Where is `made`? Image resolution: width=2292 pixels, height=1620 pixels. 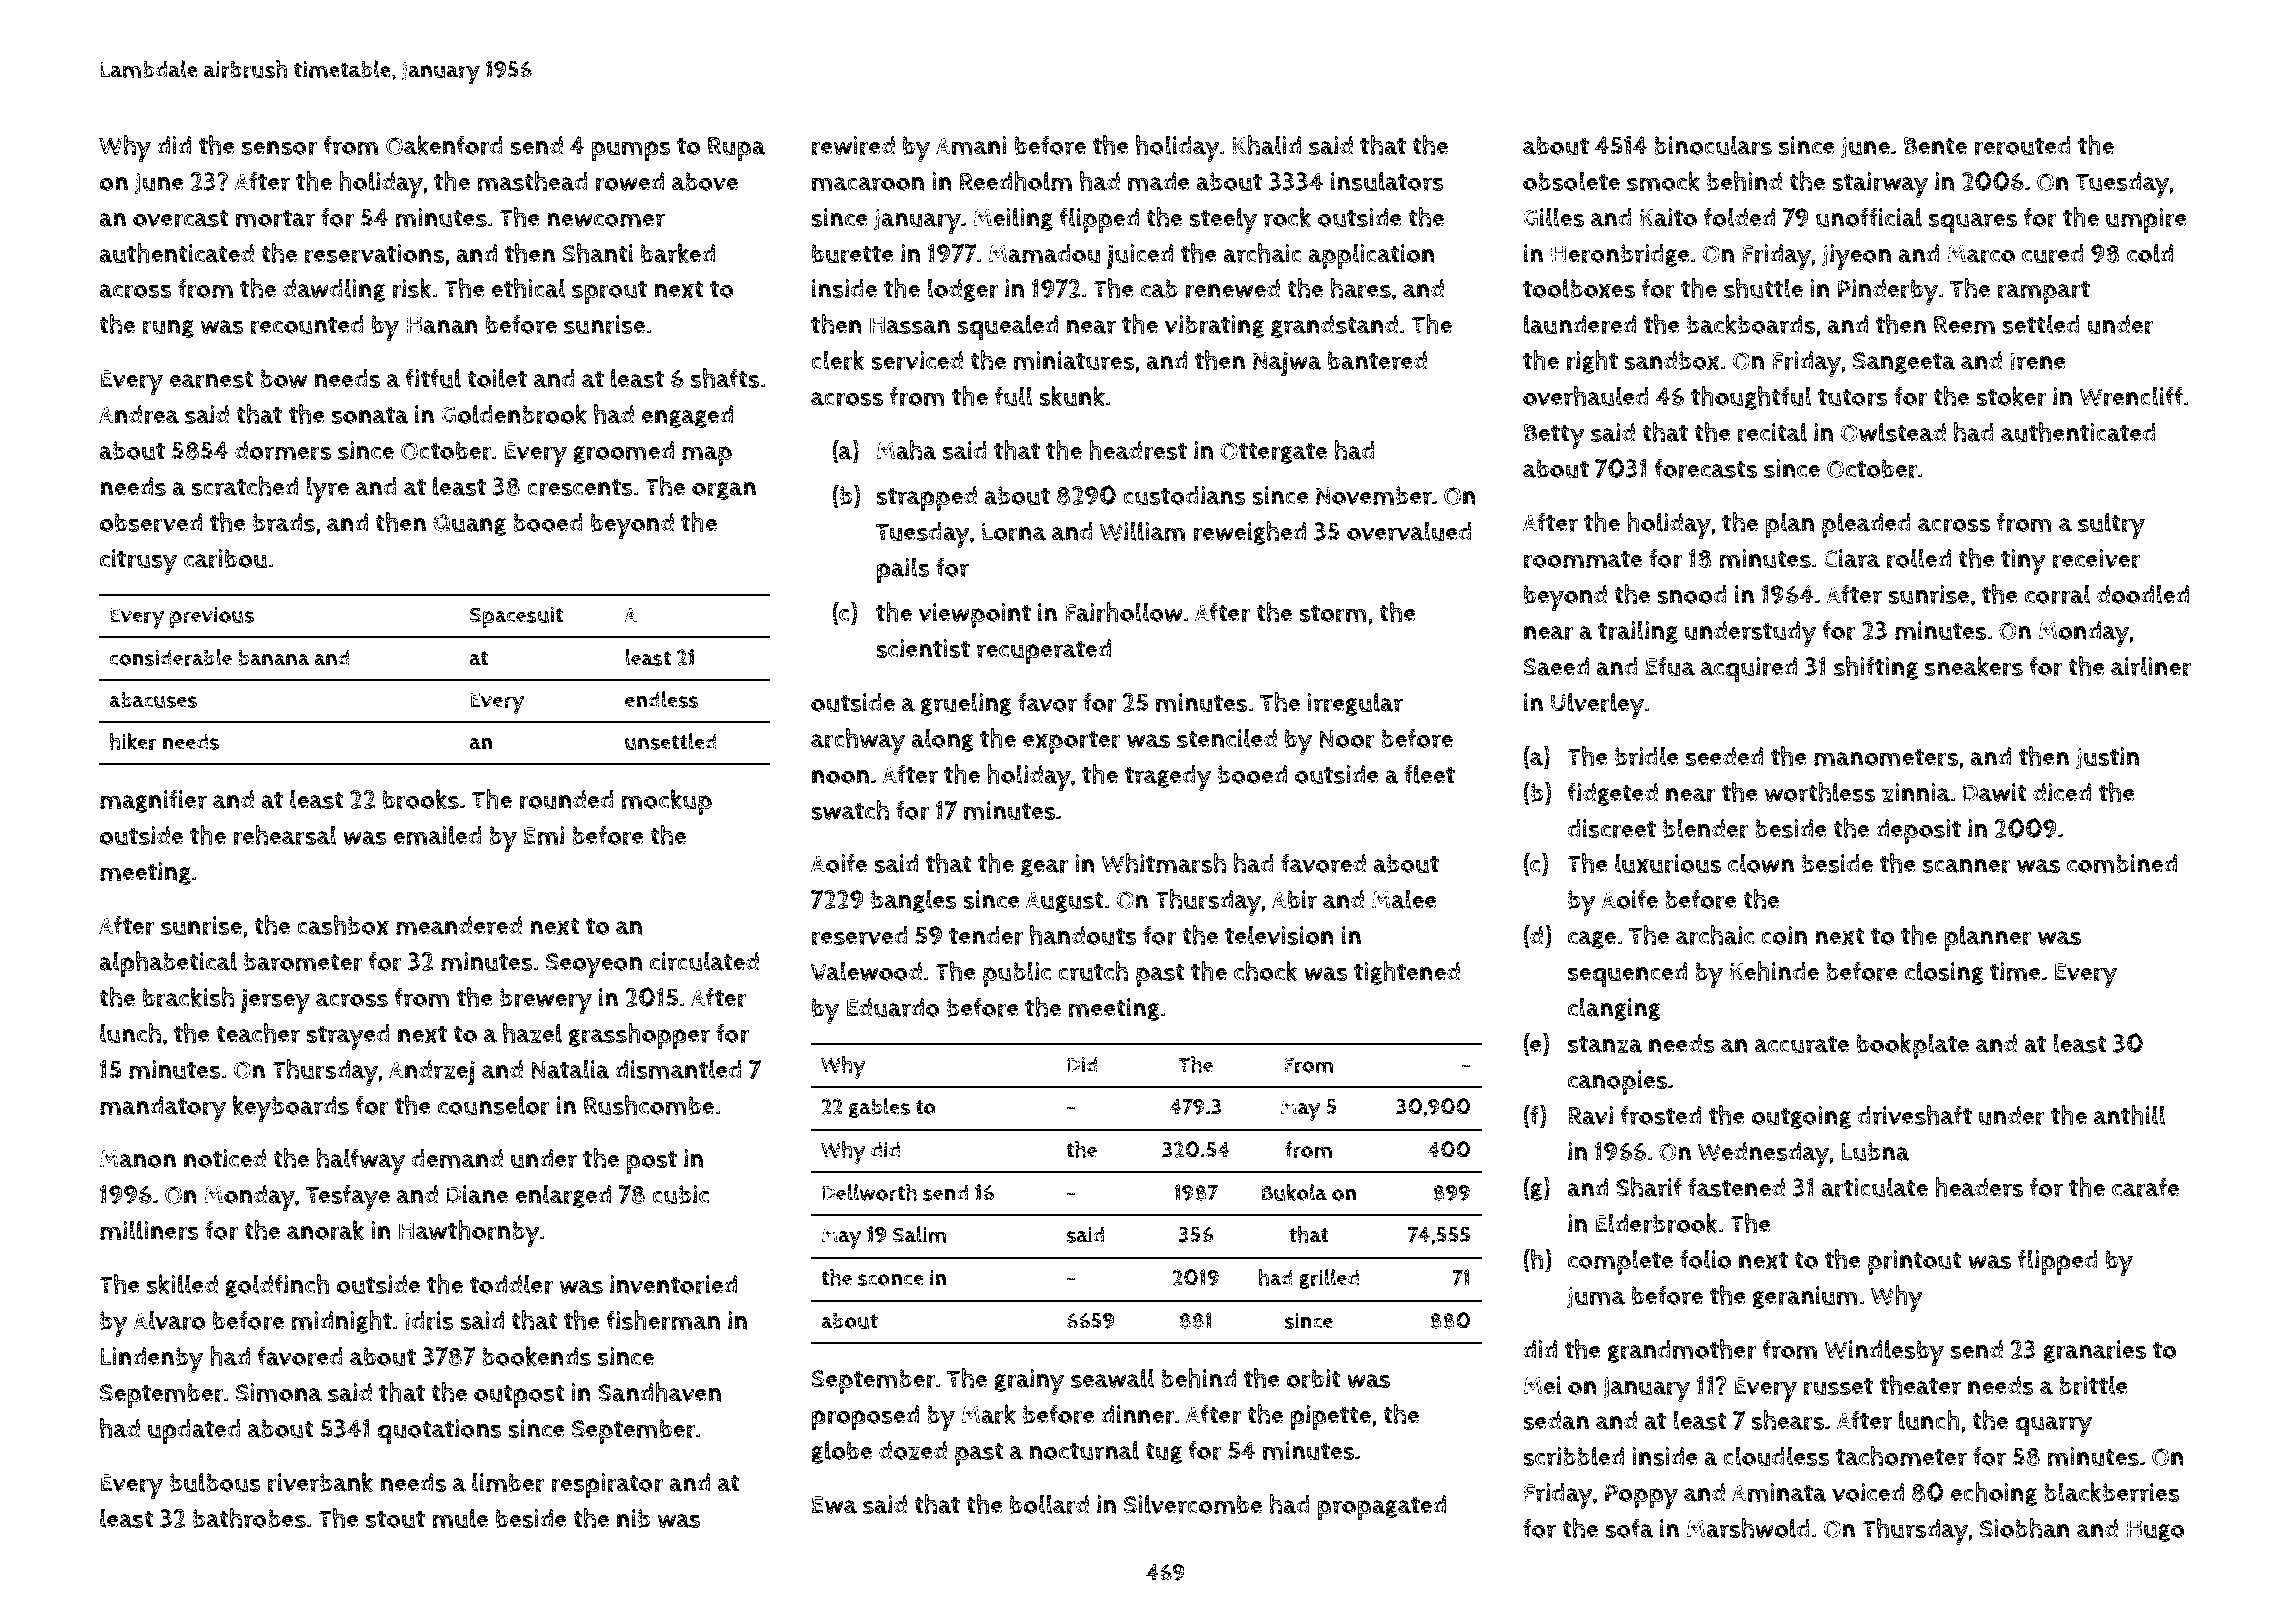 made is located at coordinates (1159, 181).
